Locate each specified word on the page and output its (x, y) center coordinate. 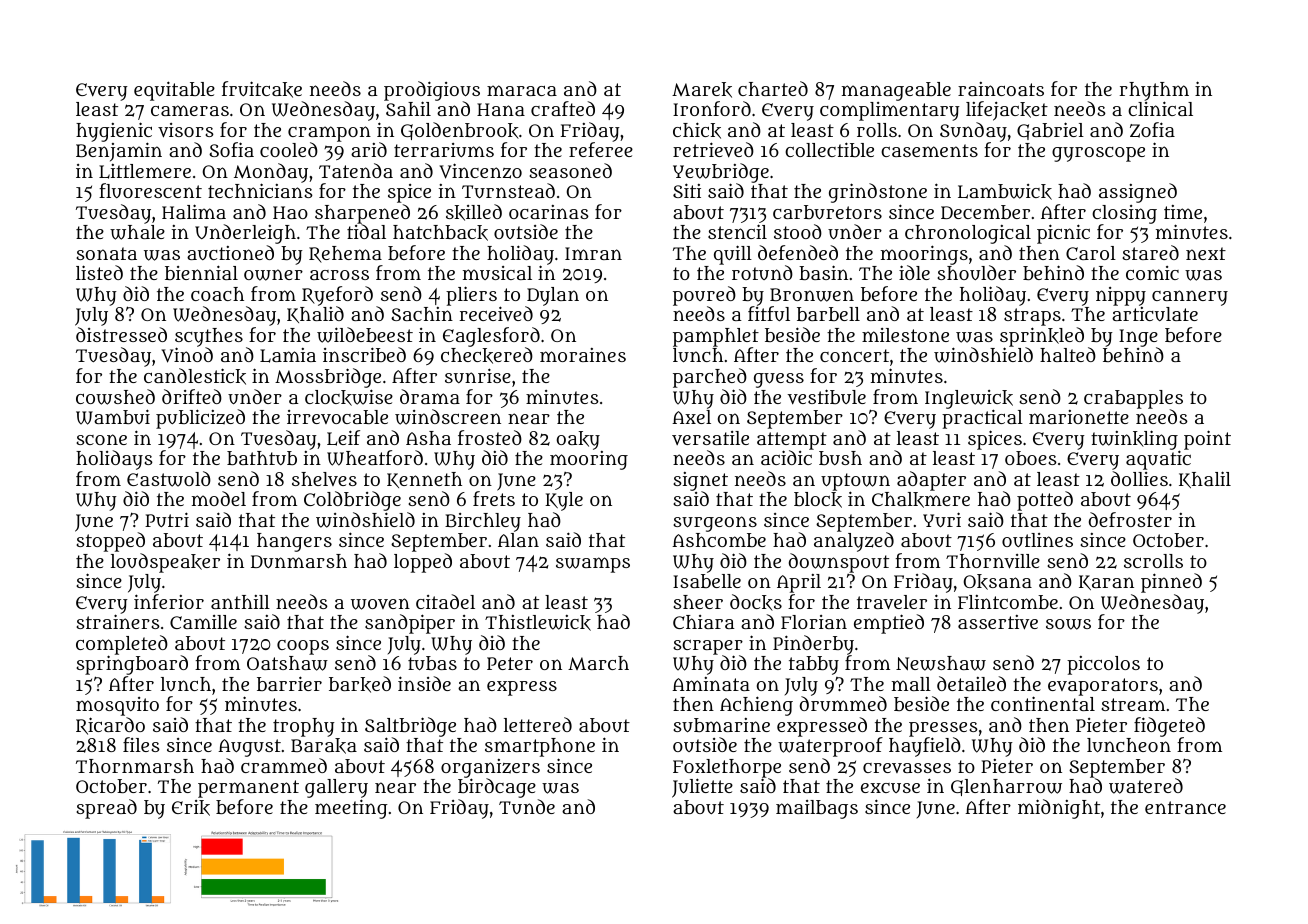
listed (99, 272)
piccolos (1103, 665)
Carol (1091, 253)
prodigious (432, 91)
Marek (702, 90)
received (496, 313)
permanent (248, 789)
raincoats (1001, 89)
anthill (240, 602)
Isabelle (707, 581)
